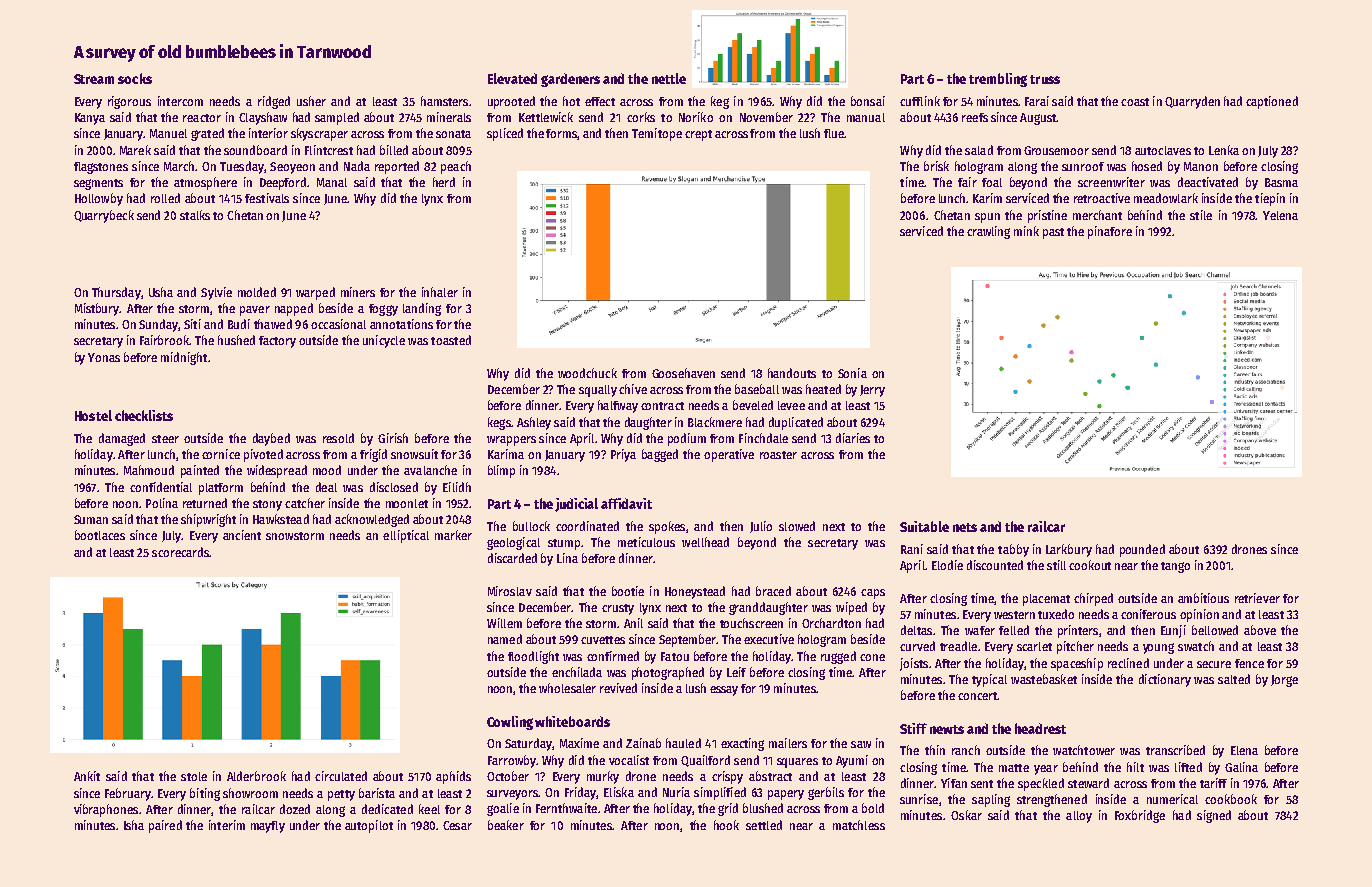 The image size is (1372, 887). What do you see at coordinates (853, 438) in the screenshot?
I see `diaries` at bounding box center [853, 438].
